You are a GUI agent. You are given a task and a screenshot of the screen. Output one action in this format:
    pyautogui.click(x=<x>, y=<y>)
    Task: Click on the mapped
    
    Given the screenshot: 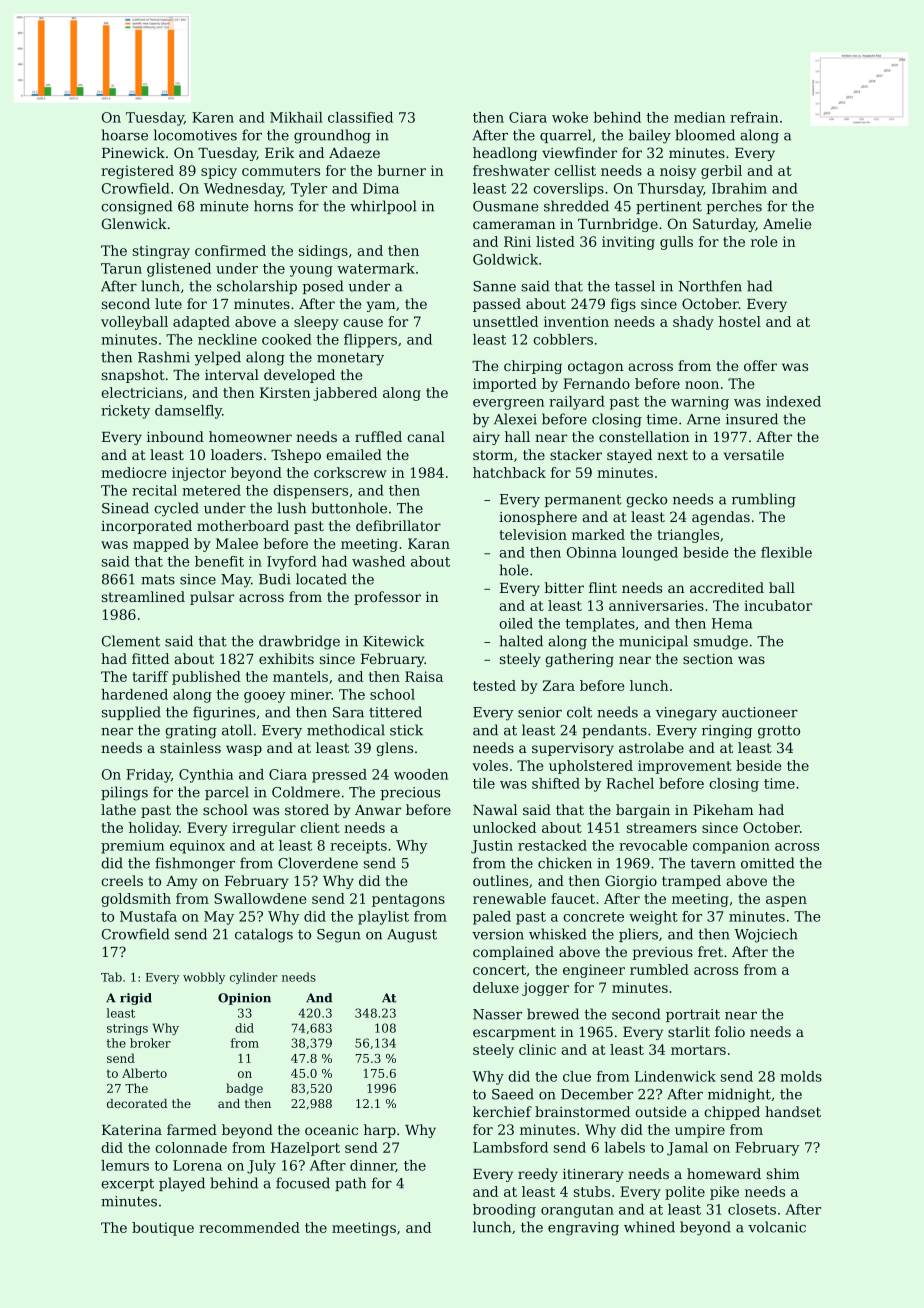 What is the action you would take?
    pyautogui.click(x=161, y=545)
